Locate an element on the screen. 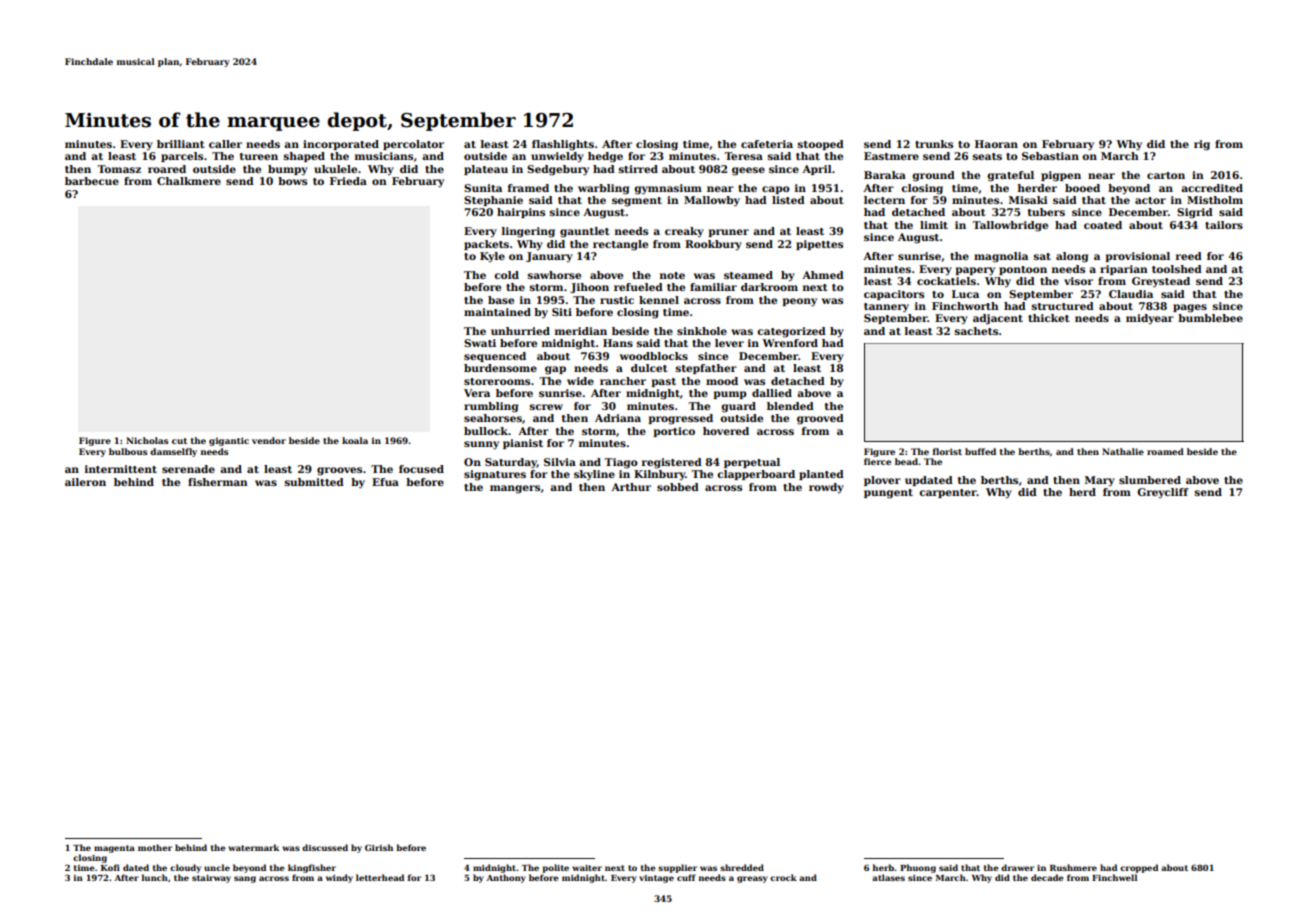 The width and height of the screenshot is (1308, 924). sang is located at coordinates (245, 879).
